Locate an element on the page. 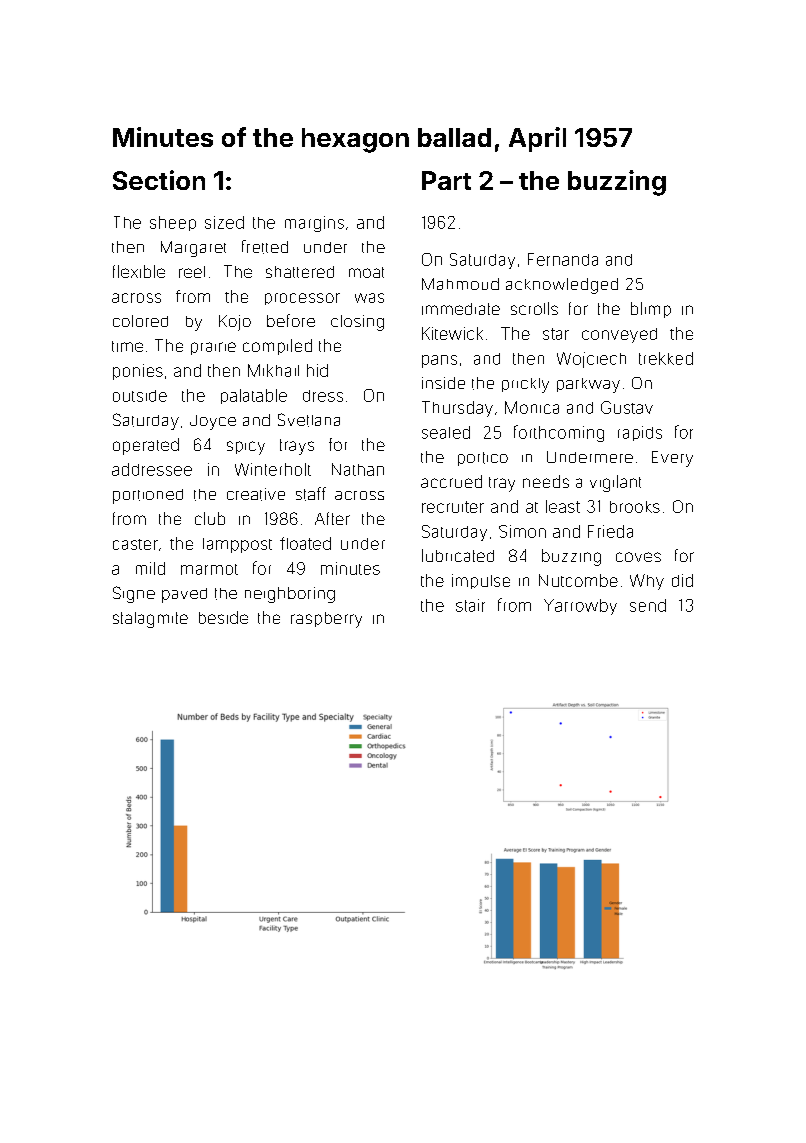  club is located at coordinates (210, 518).
